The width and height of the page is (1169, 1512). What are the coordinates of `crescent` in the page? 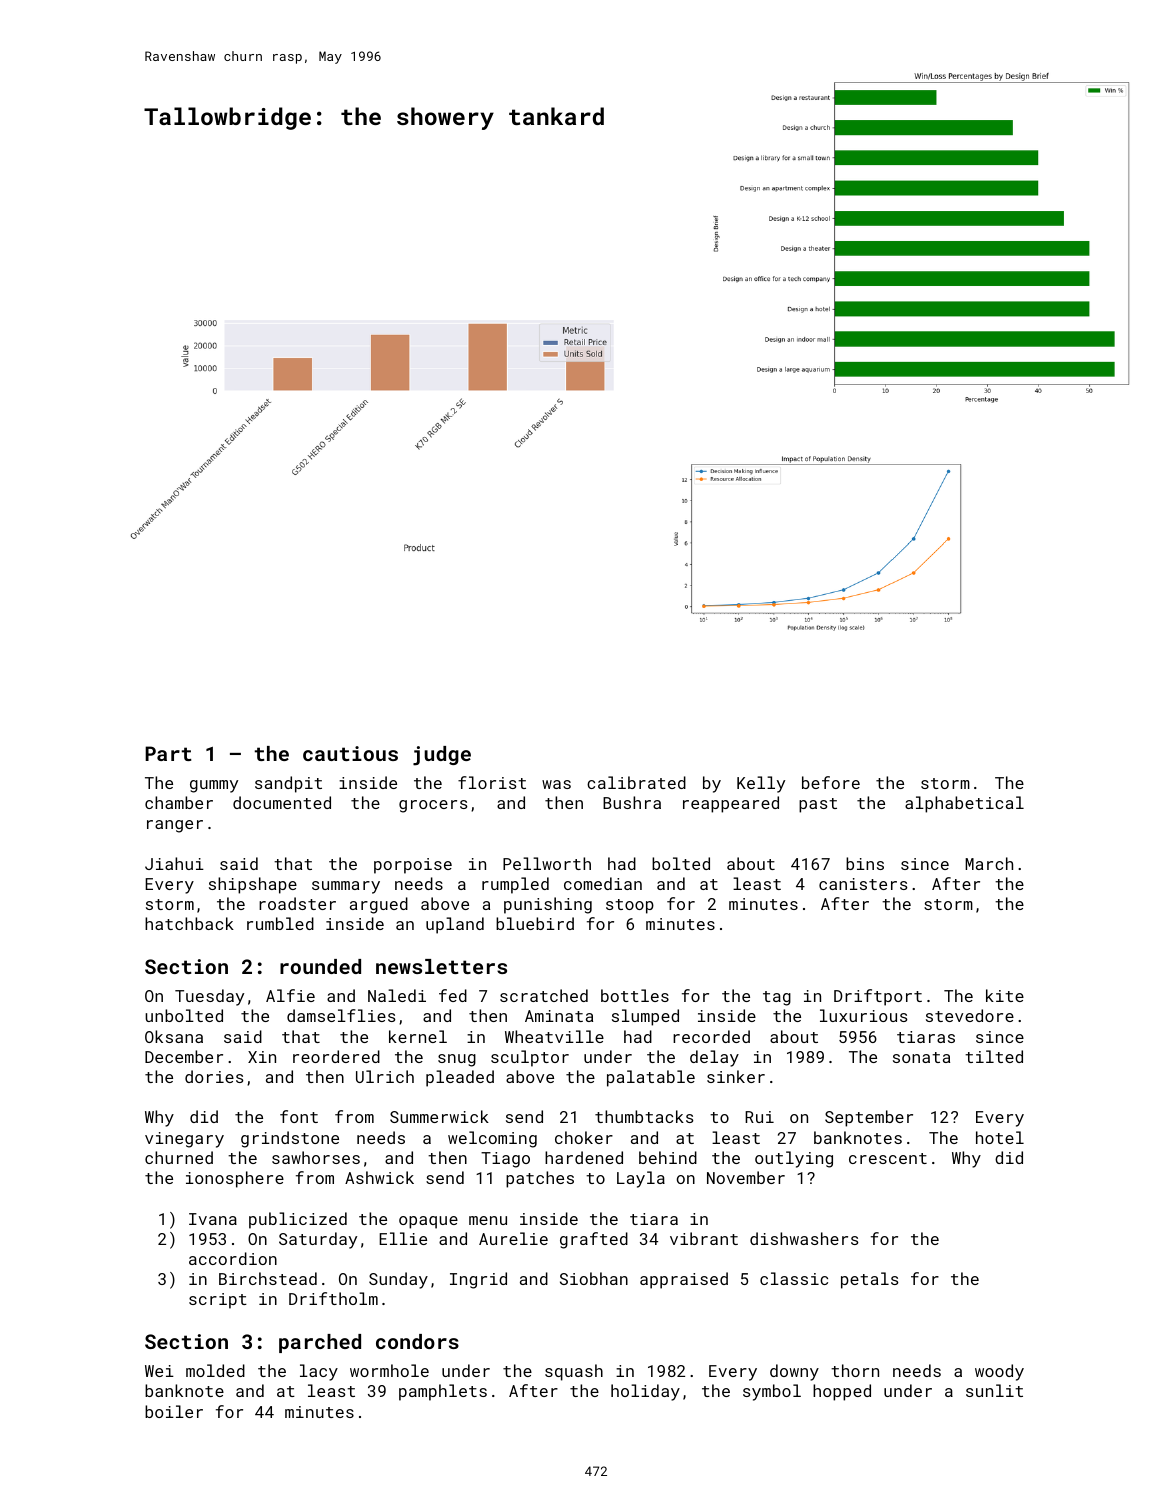 It's located at (888, 1158).
